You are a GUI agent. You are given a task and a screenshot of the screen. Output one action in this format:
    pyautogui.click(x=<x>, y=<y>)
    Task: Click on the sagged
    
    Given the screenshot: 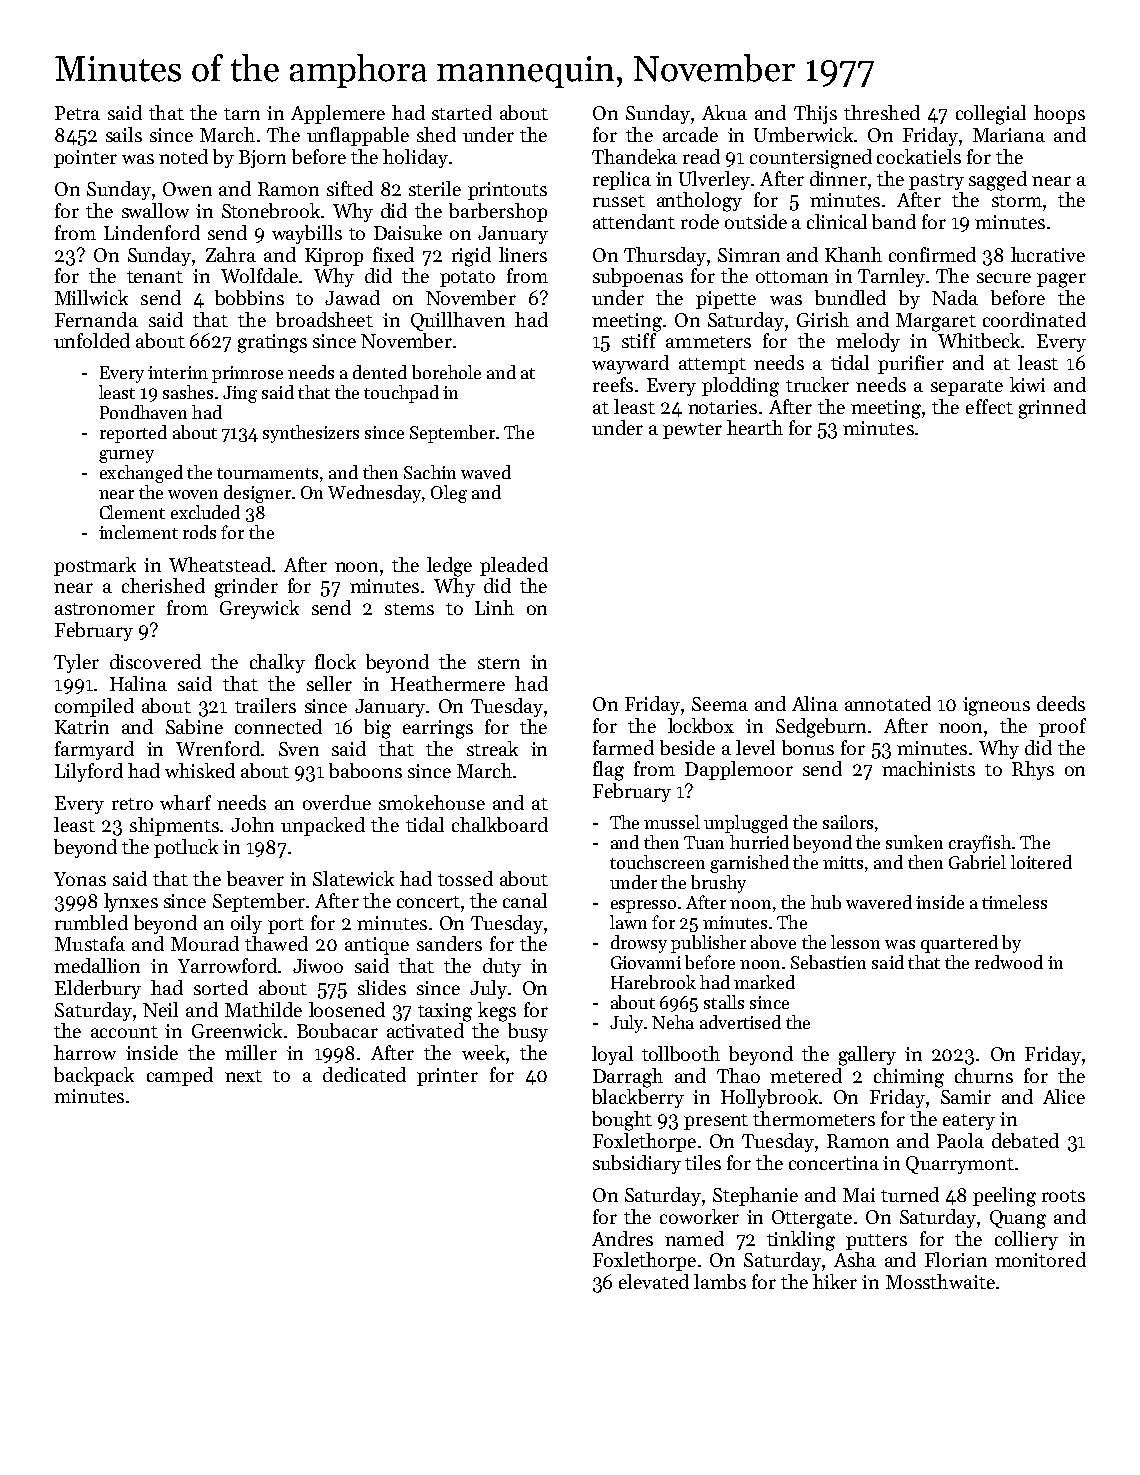 What is the action you would take?
    pyautogui.click(x=998, y=181)
